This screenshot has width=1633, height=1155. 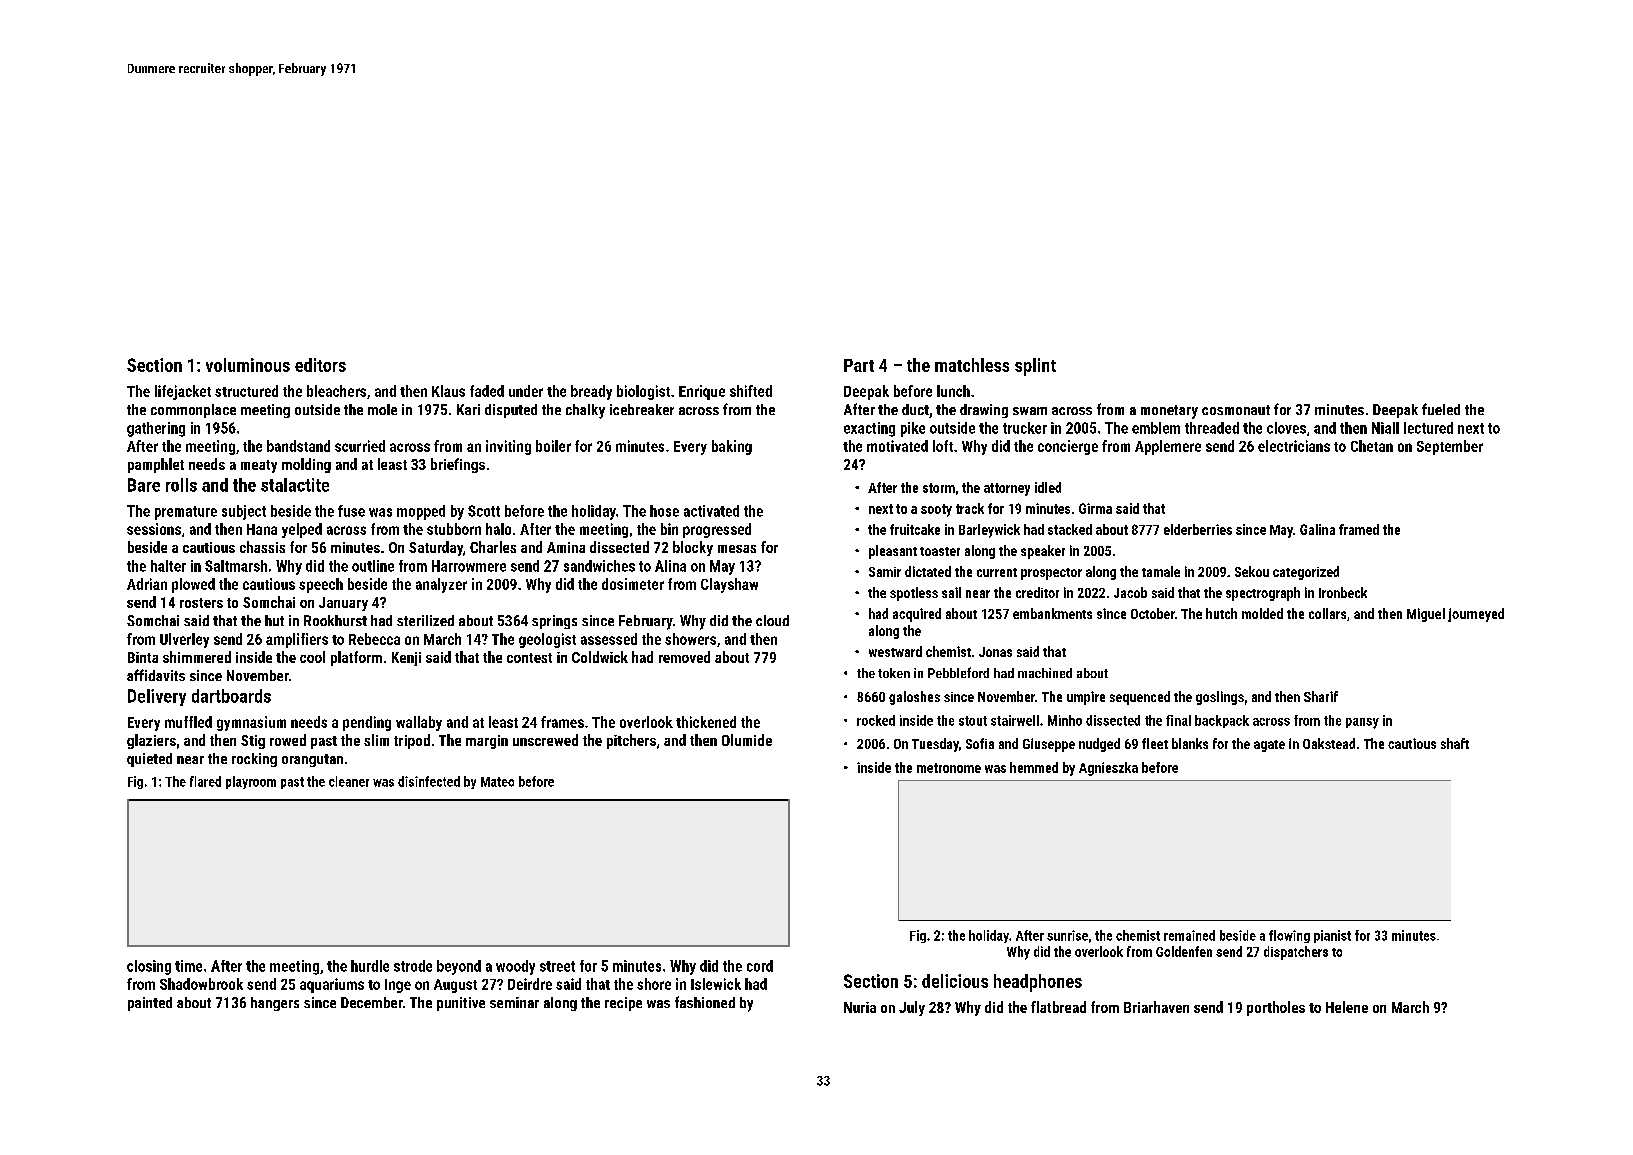 What do you see at coordinates (143, 657) in the screenshot?
I see `Binta` at bounding box center [143, 657].
